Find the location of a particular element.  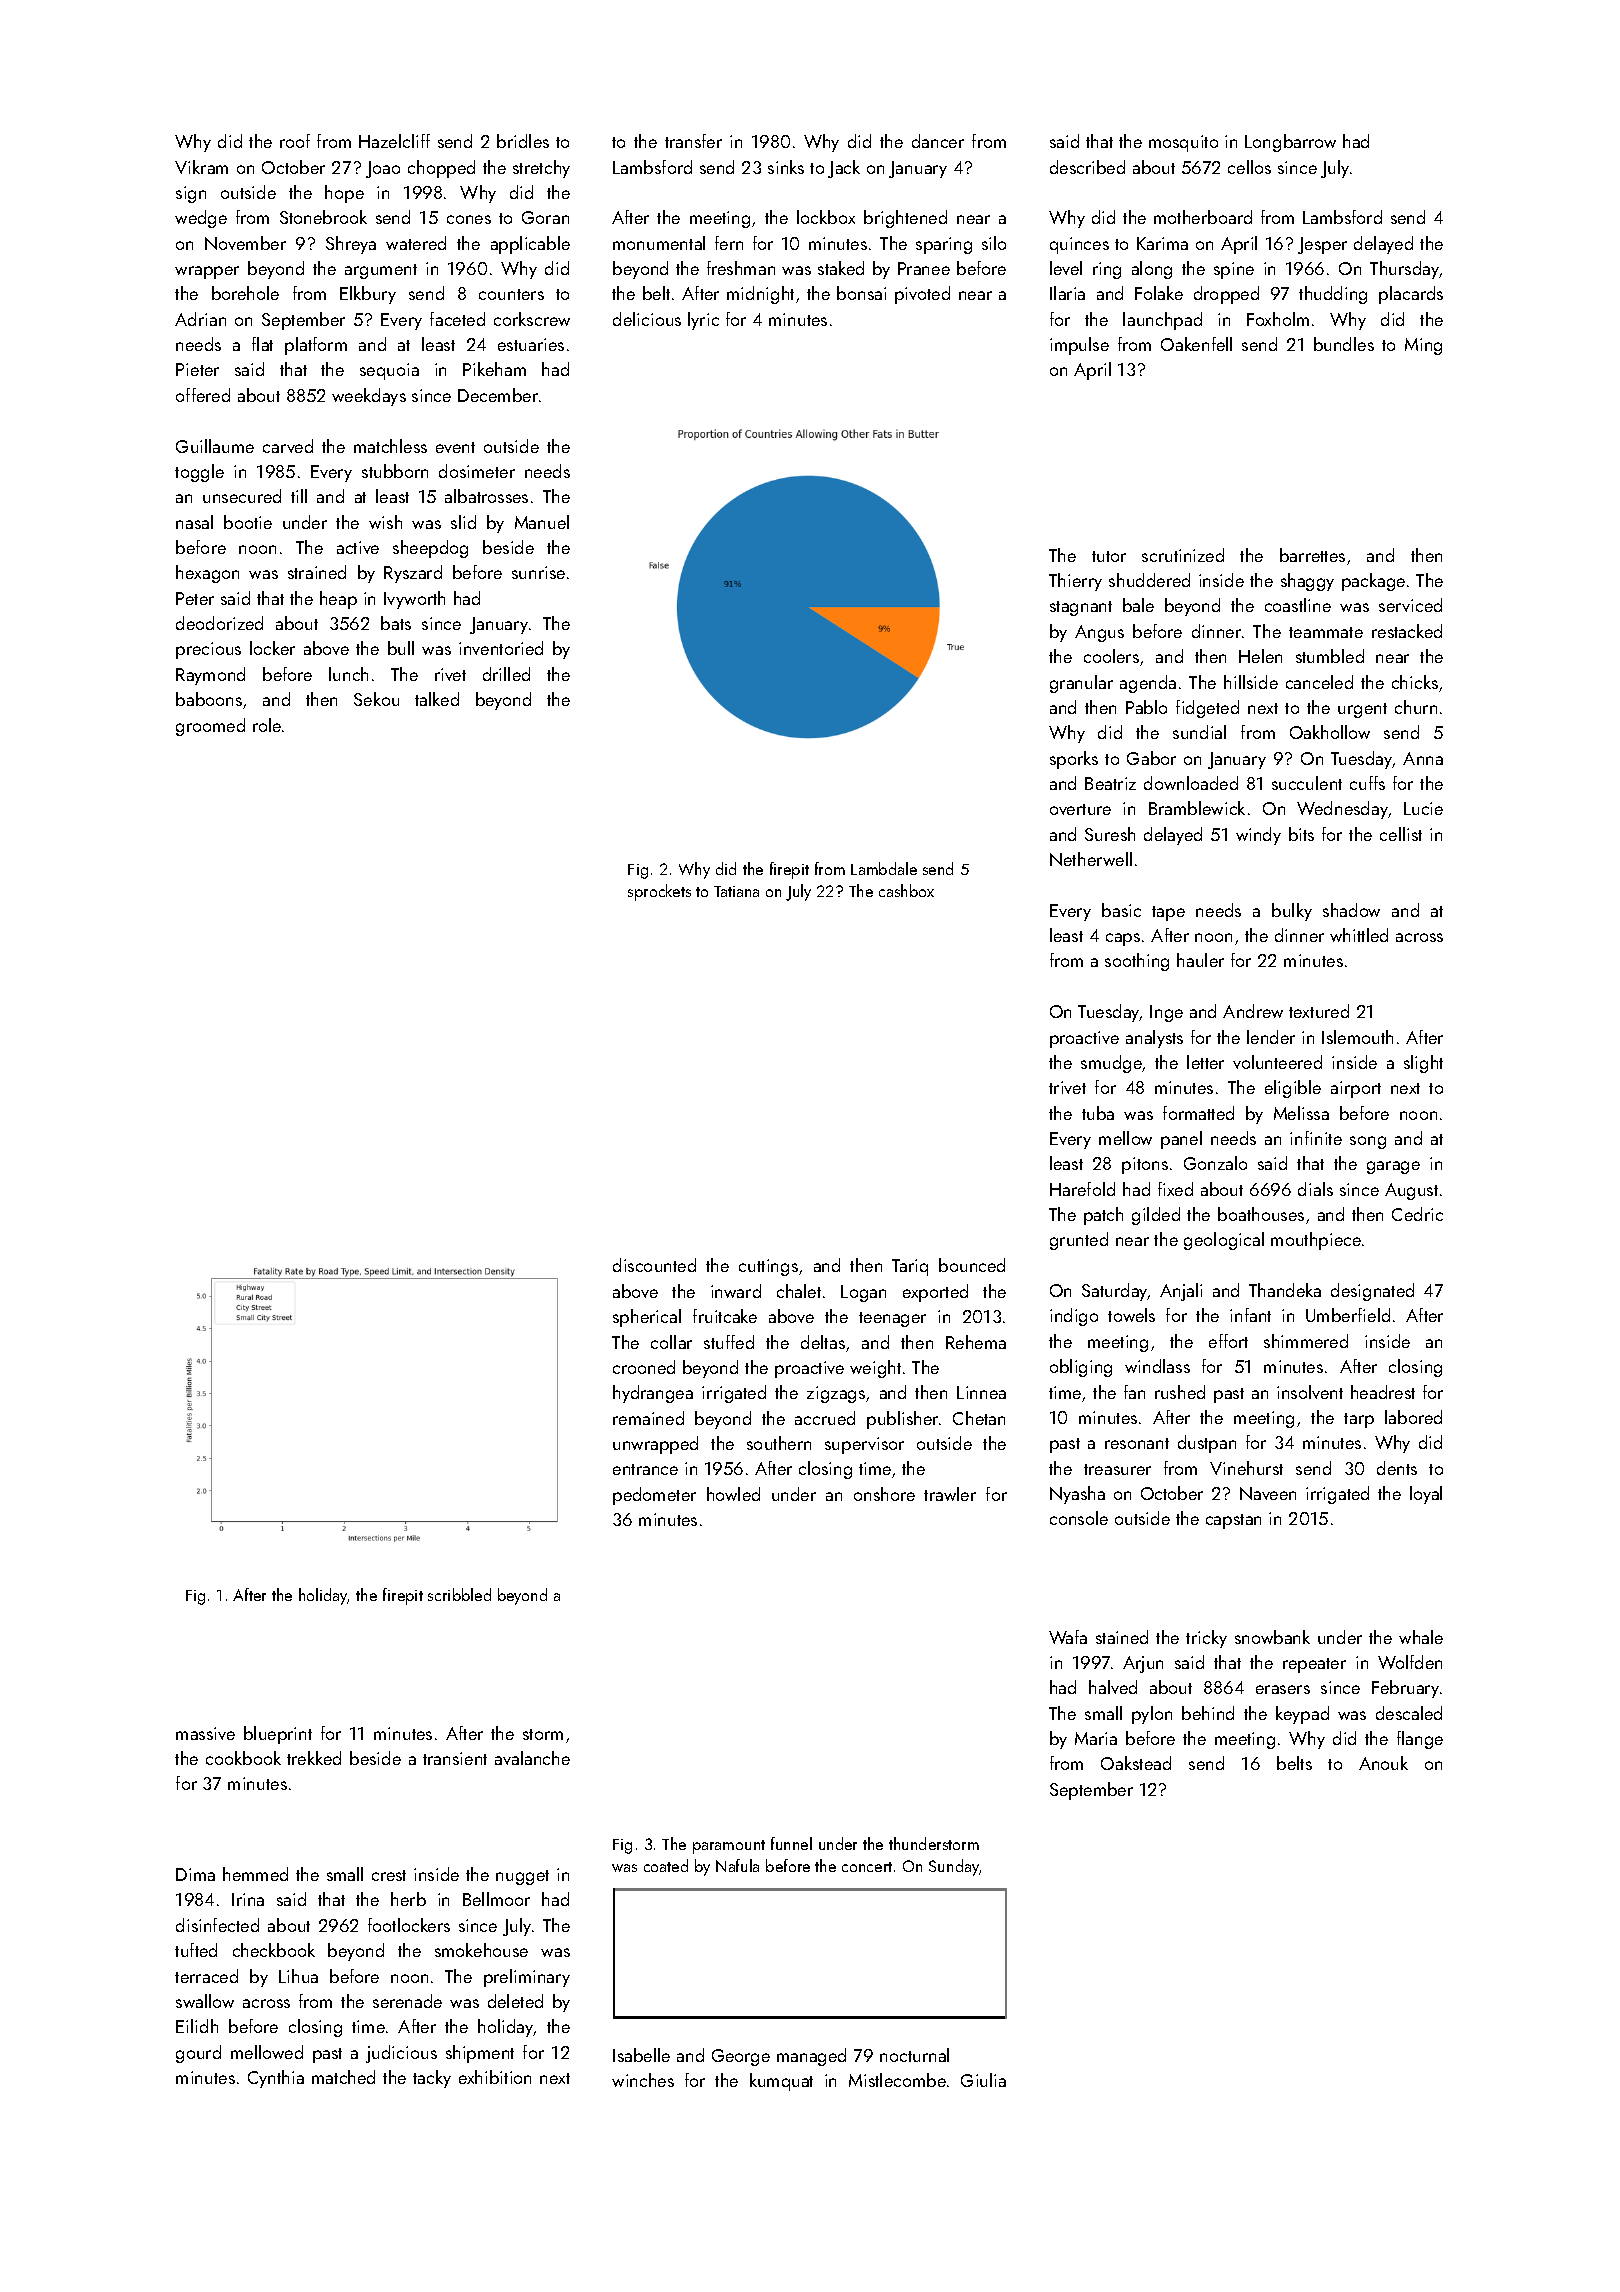

heap is located at coordinates (338, 600).
